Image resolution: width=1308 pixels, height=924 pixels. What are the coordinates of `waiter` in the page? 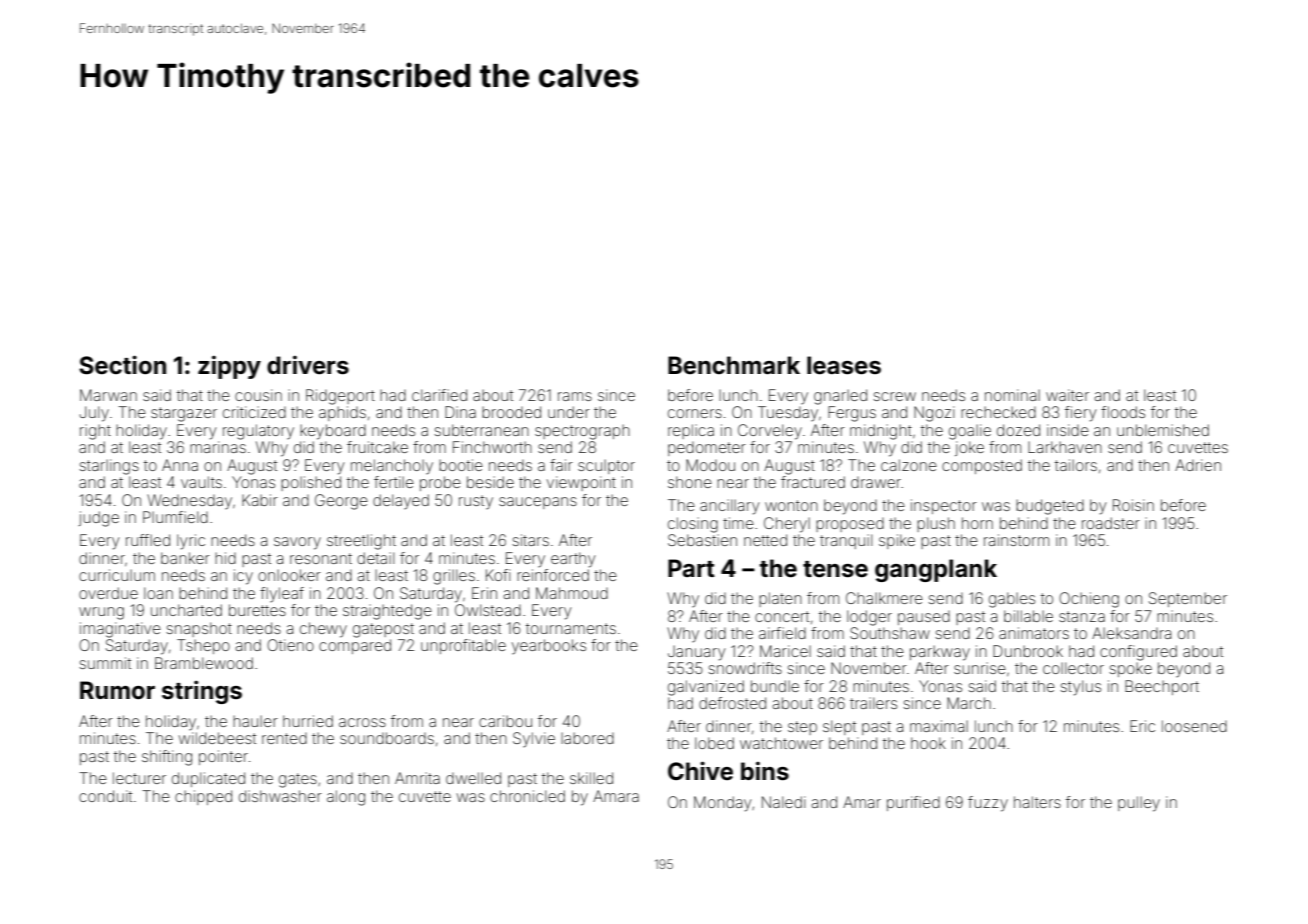 It's located at (1067, 395).
